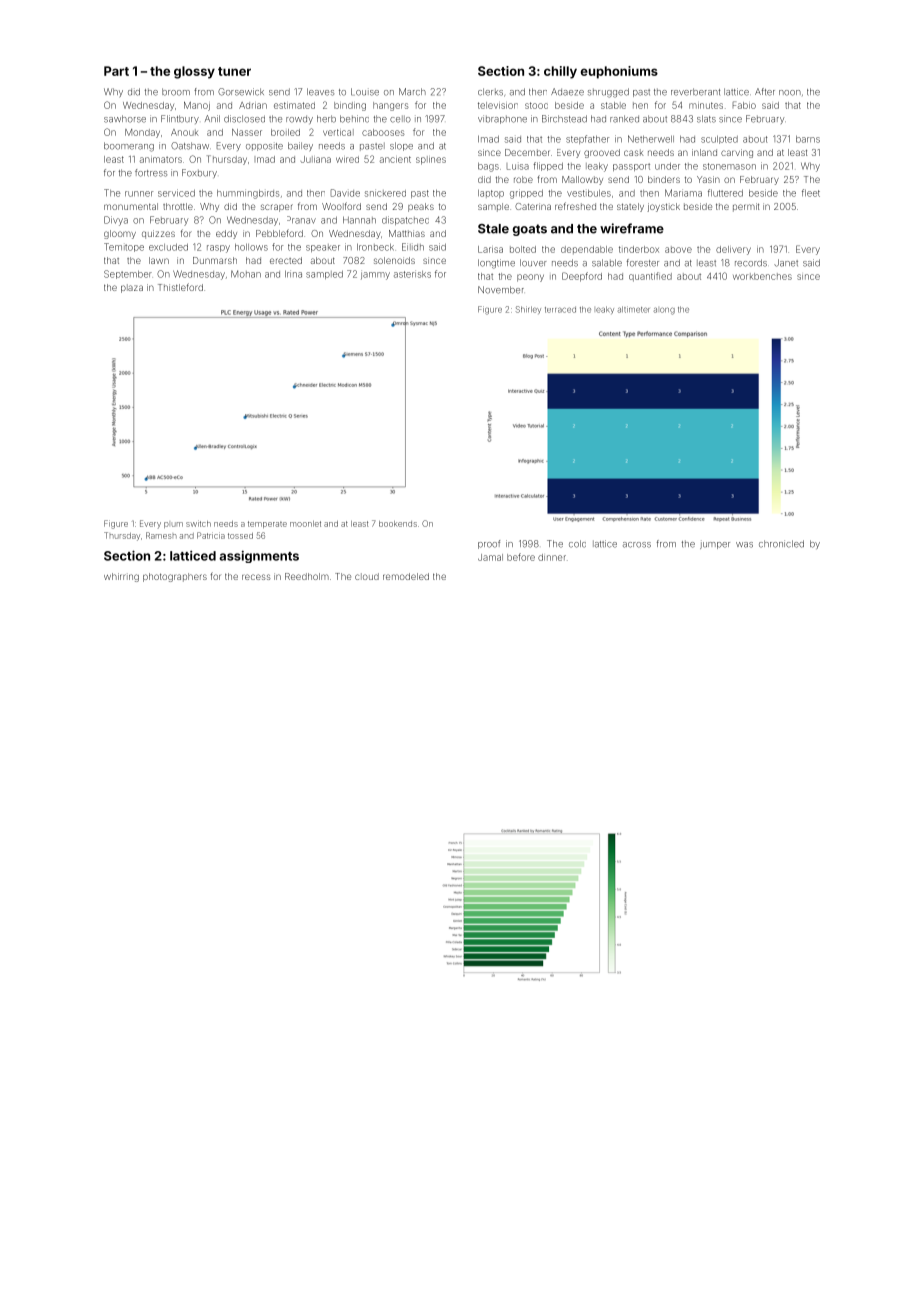  Describe the element at coordinates (293, 274) in the screenshot. I see `Irina` at that location.
